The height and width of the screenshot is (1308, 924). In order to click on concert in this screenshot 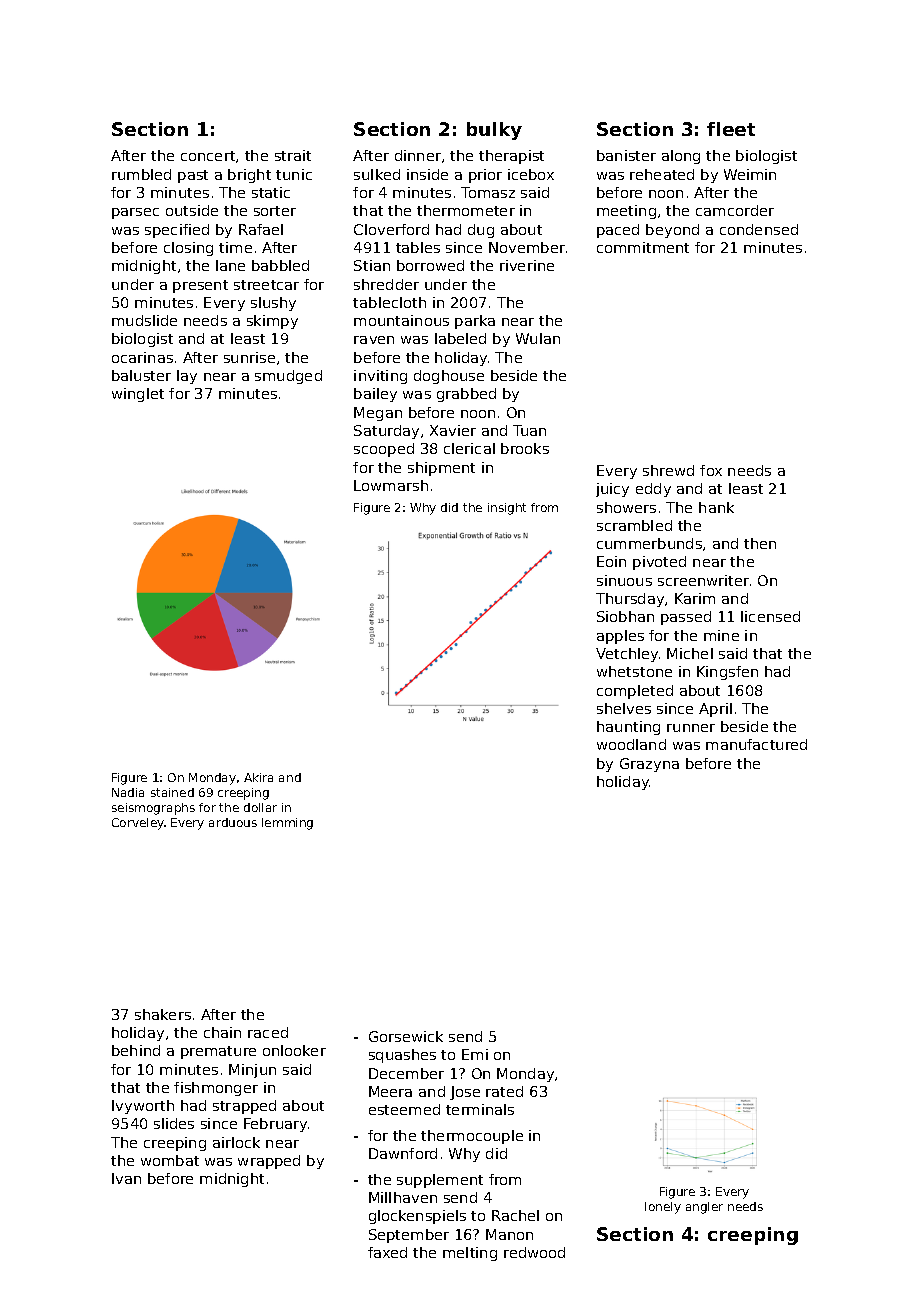, I will do `click(208, 156)`.
